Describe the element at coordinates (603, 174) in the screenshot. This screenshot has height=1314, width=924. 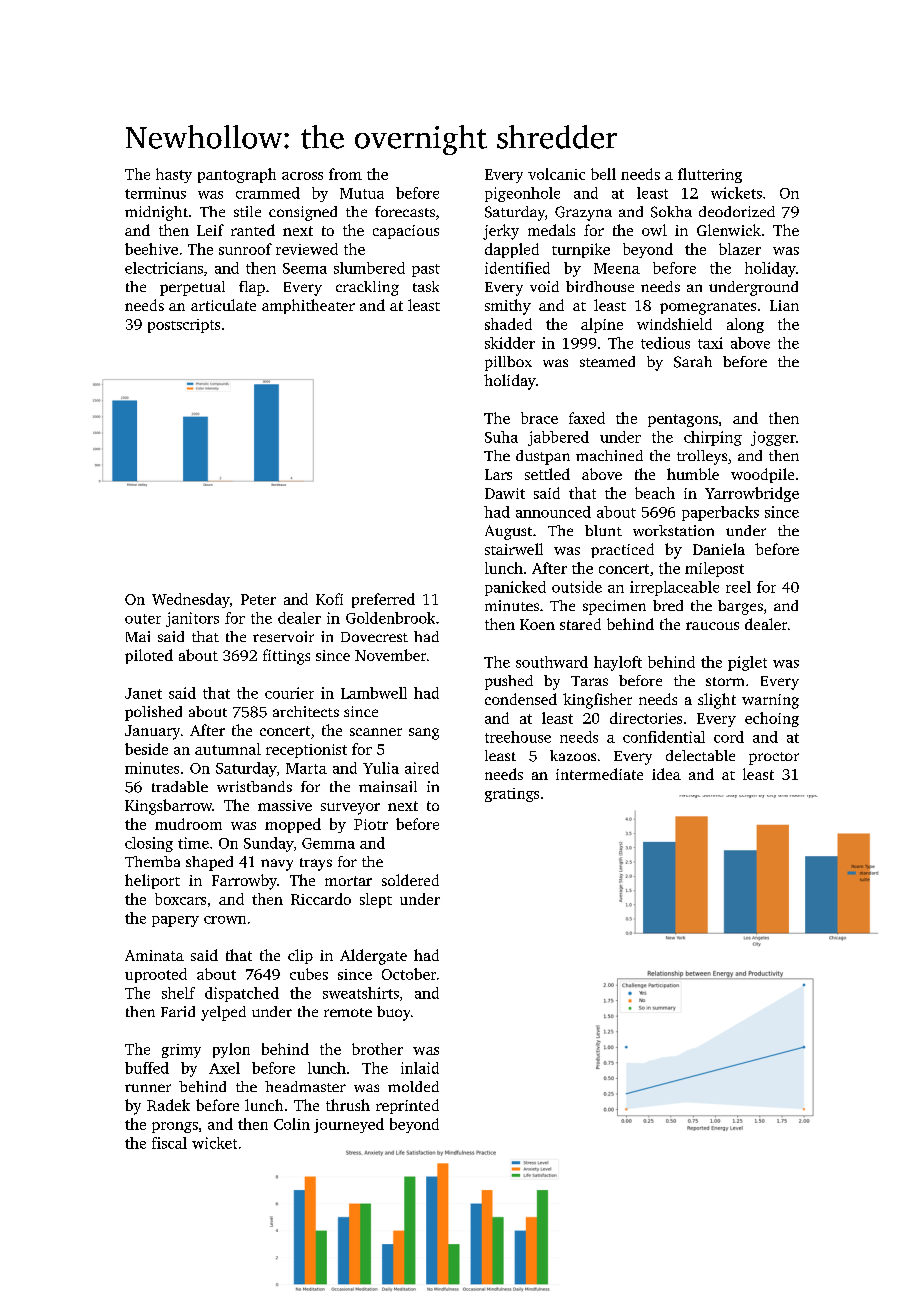
I see `bell` at that location.
